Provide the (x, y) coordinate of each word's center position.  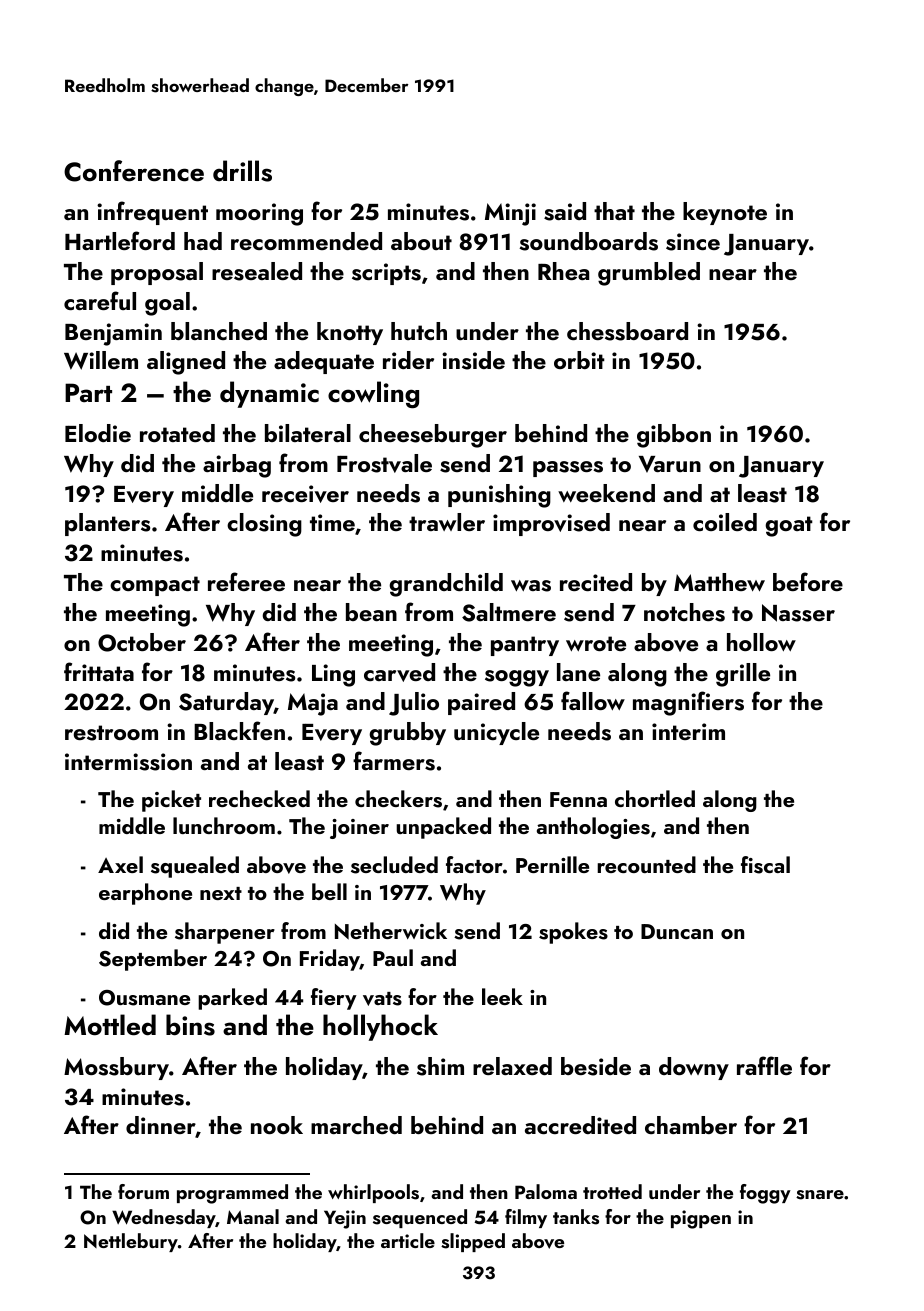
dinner (161, 1127)
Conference (134, 171)
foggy (765, 1194)
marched (356, 1125)
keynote (725, 213)
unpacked (443, 828)
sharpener (225, 933)
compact (155, 586)
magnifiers (688, 703)
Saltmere (509, 612)
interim (688, 731)
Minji (510, 214)
